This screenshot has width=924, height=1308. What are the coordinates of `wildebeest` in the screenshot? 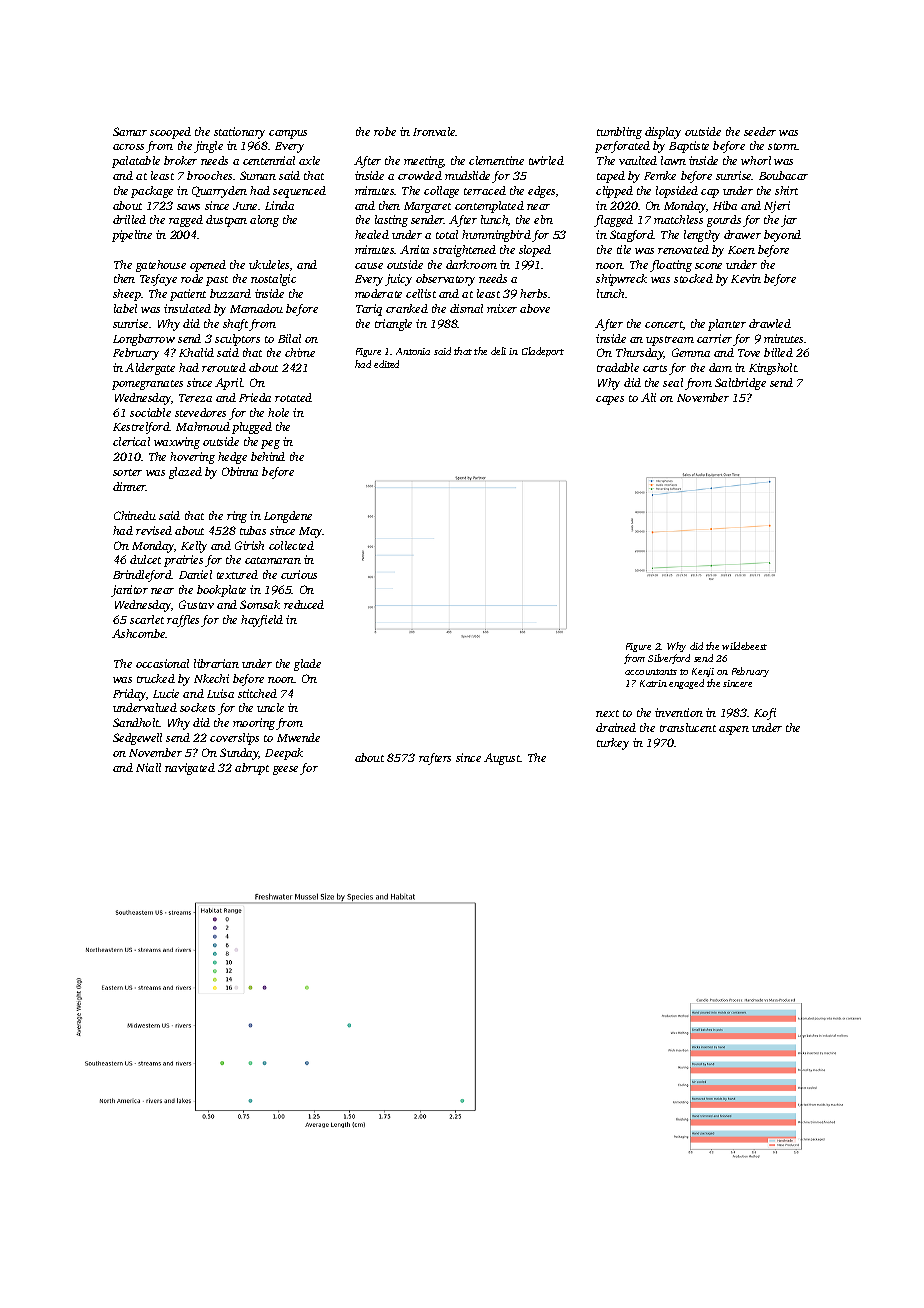 It's located at (744, 646).
